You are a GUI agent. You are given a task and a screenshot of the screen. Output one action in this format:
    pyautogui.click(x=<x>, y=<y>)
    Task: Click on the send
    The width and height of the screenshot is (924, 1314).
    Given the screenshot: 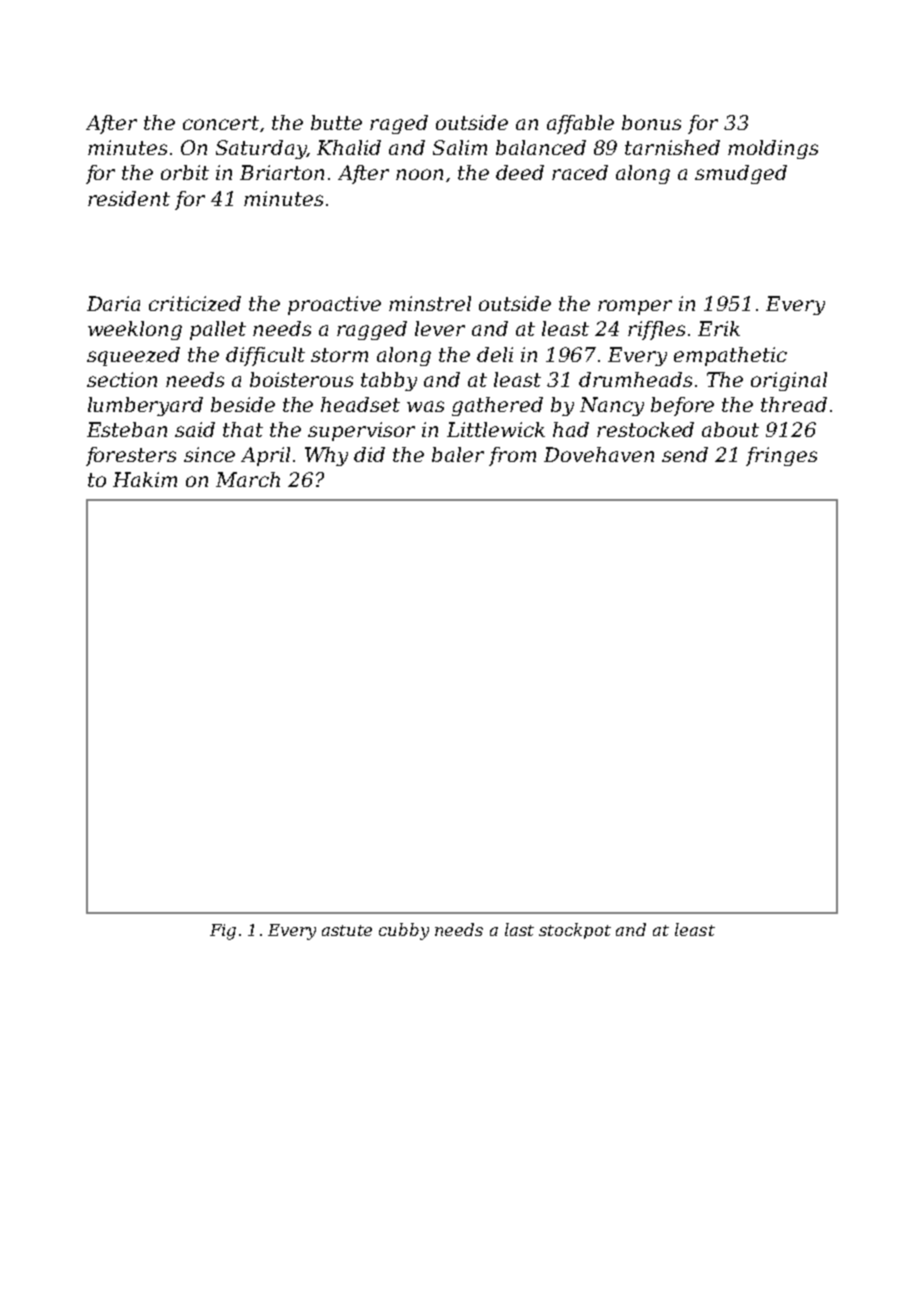 What is the action you would take?
    pyautogui.click(x=685, y=454)
